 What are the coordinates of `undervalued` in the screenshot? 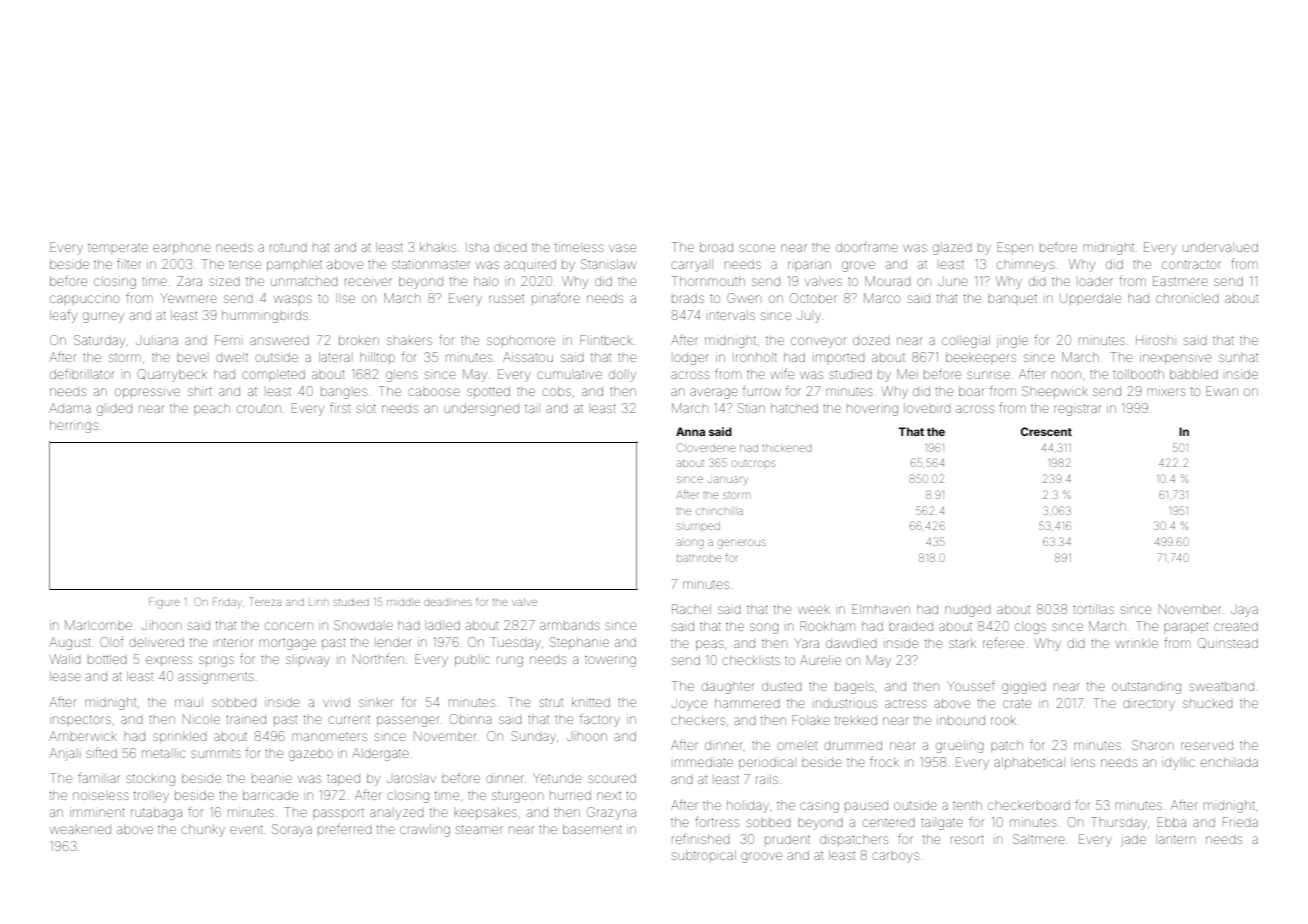 It's located at (1220, 247).
